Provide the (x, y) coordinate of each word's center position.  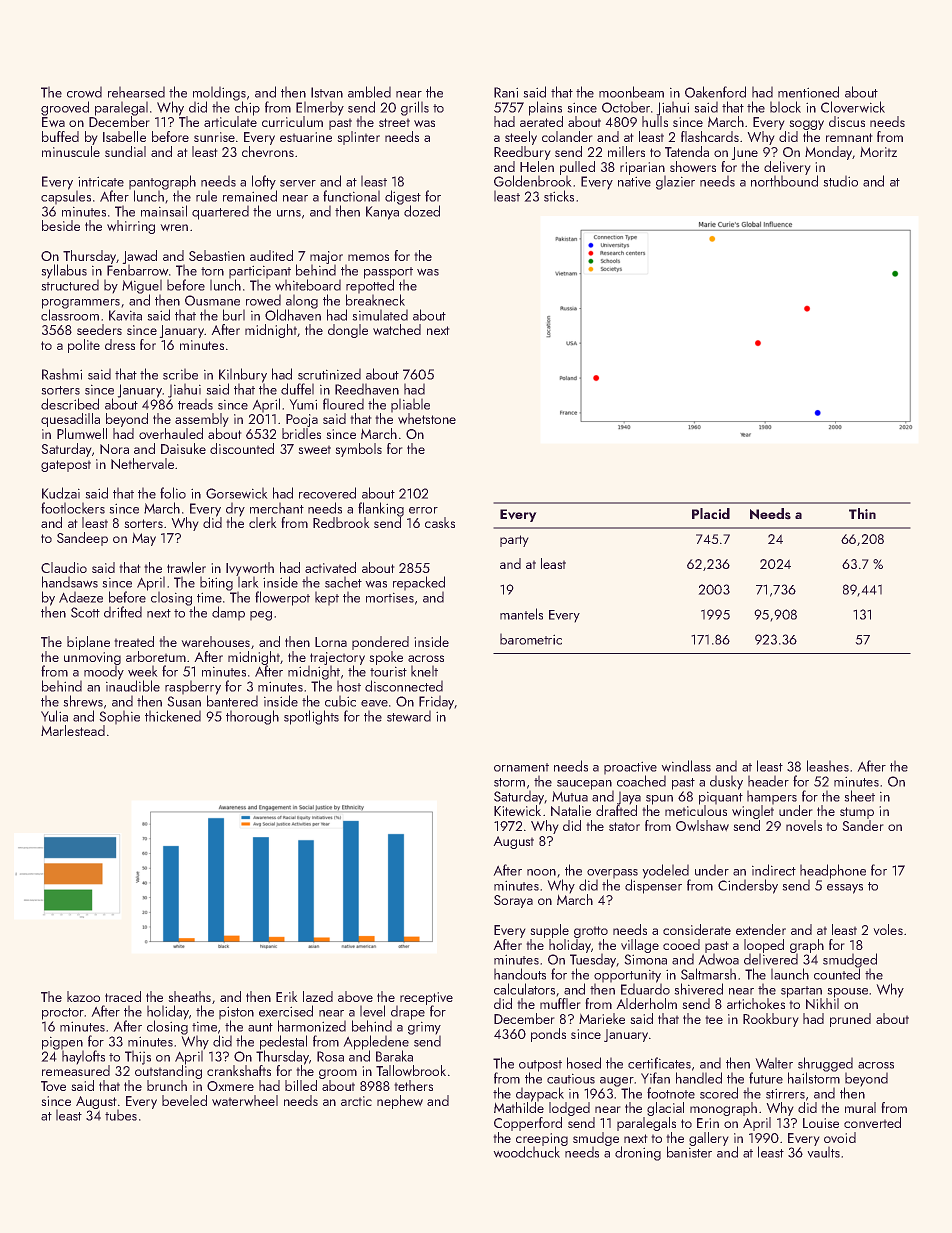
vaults (824, 1152)
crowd (84, 92)
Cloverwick (853, 107)
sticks (559, 196)
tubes (121, 1115)
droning (638, 1153)
